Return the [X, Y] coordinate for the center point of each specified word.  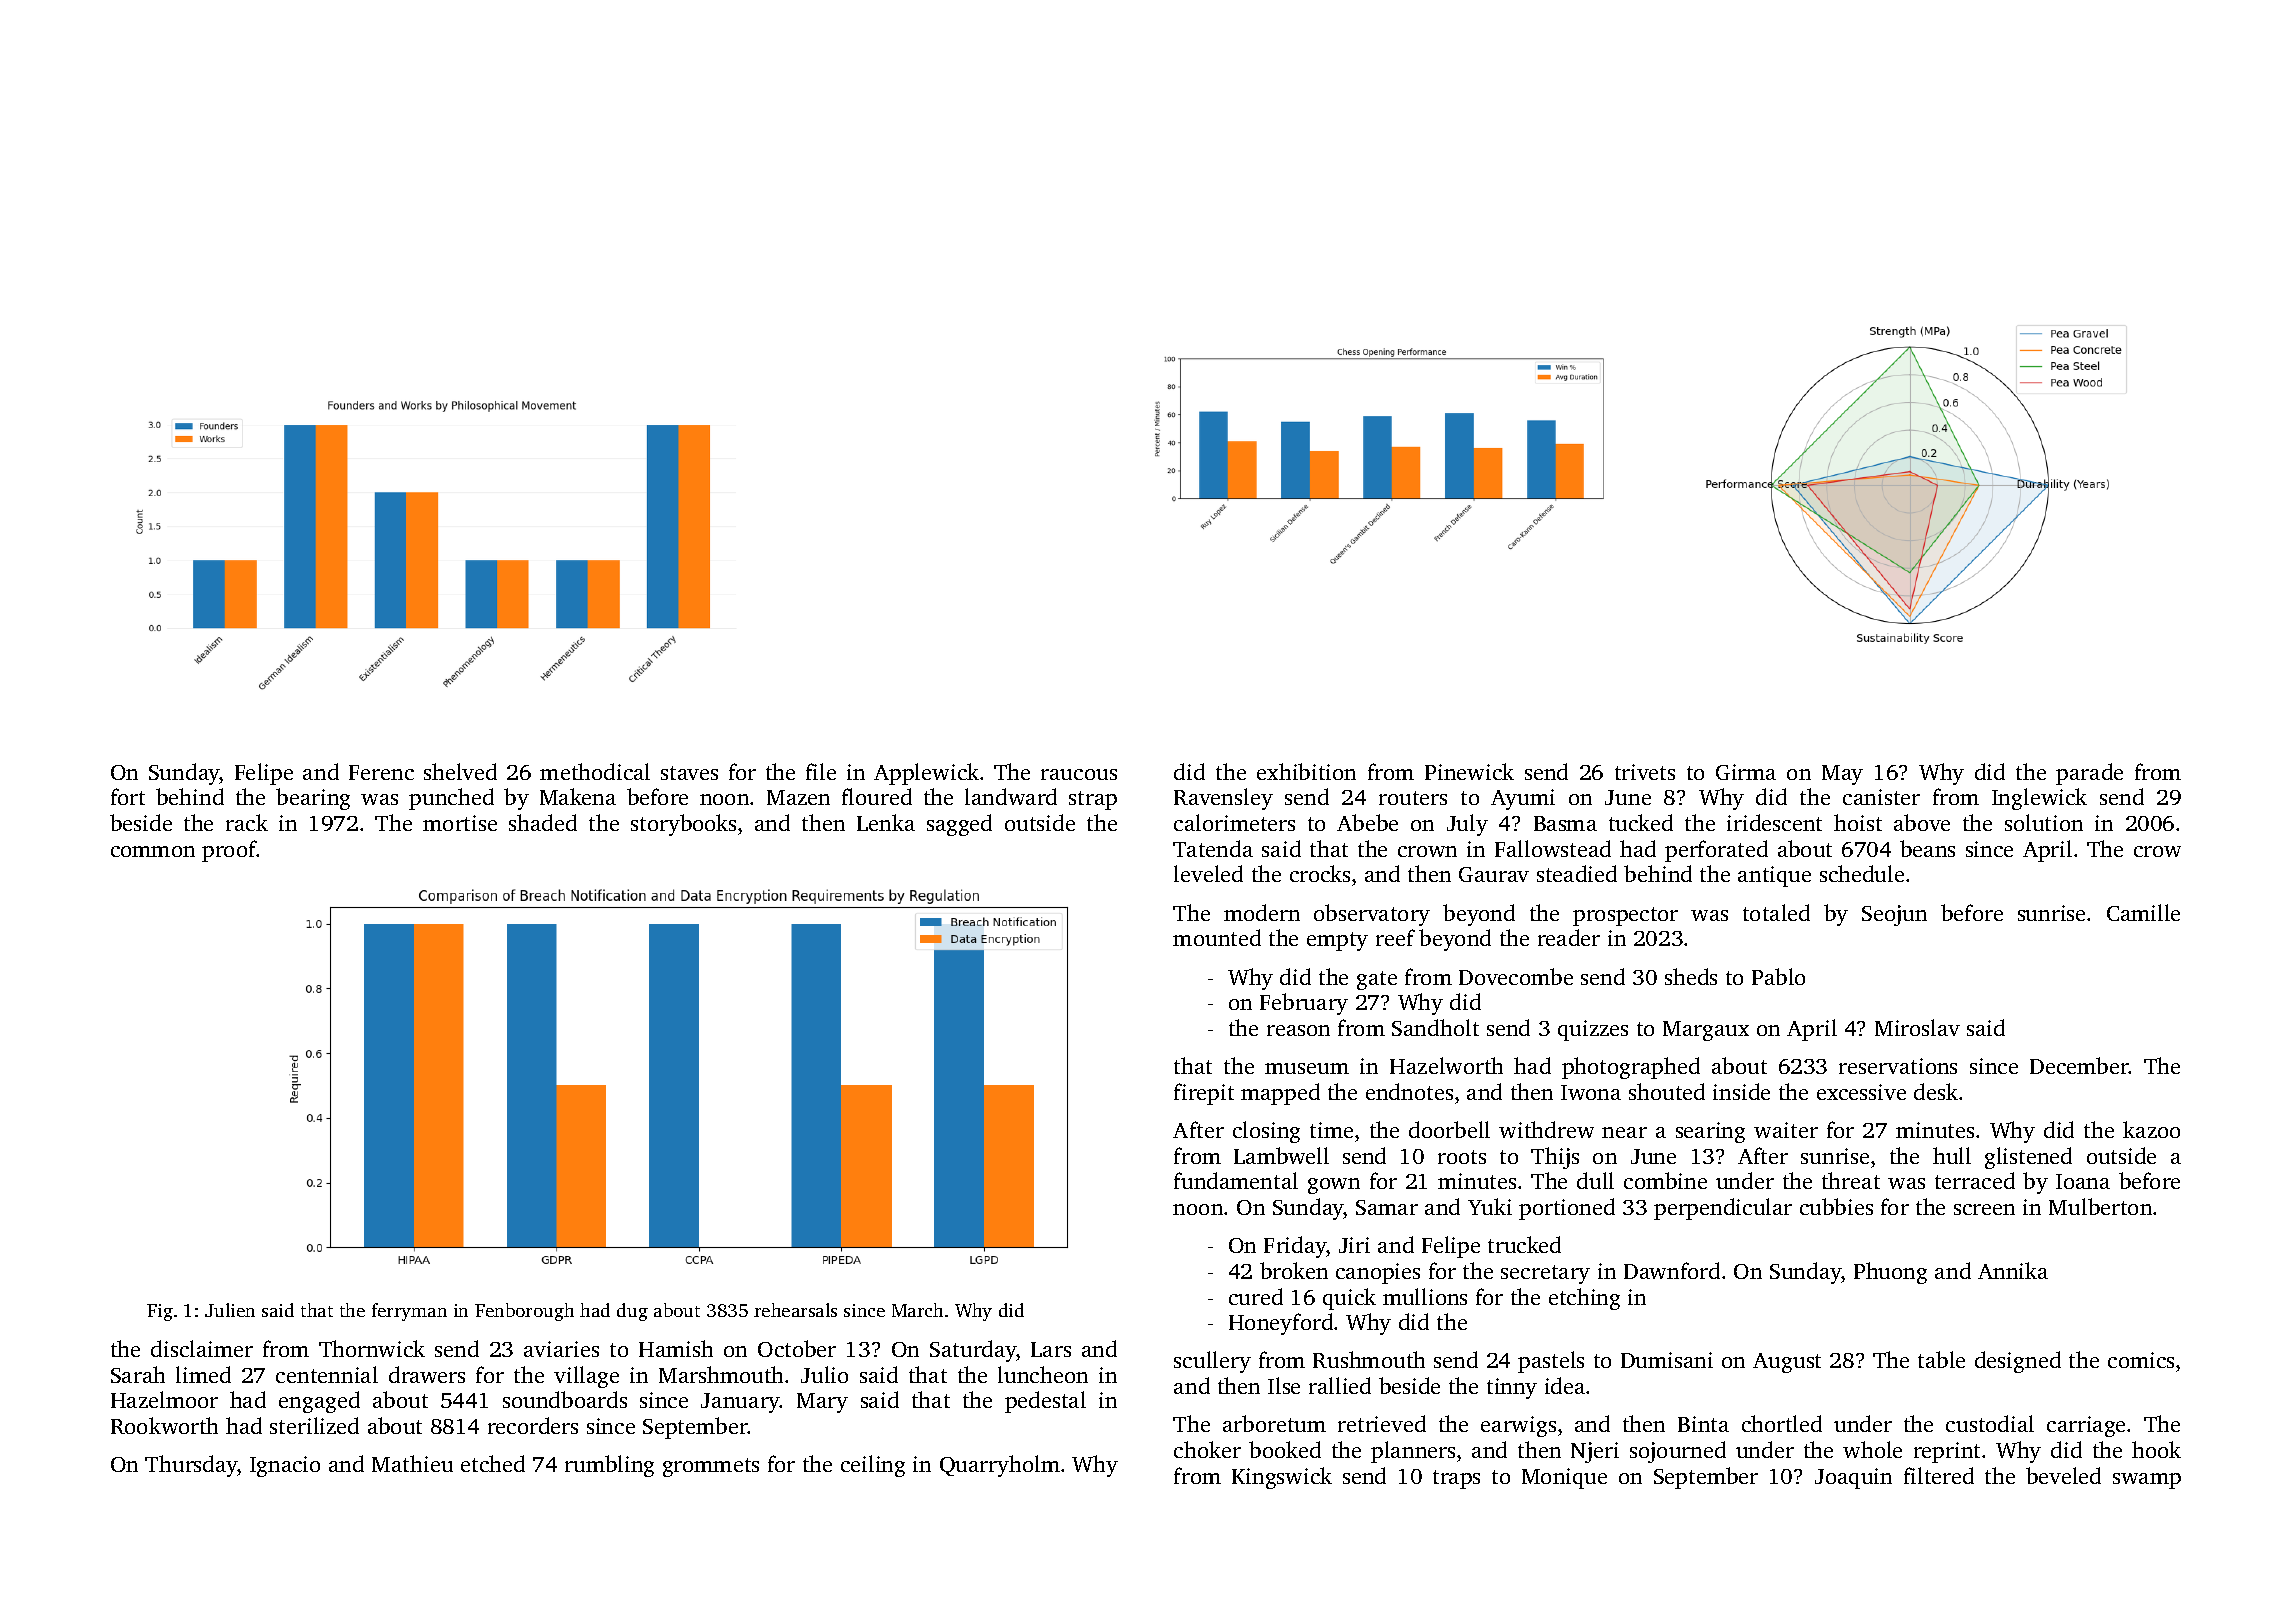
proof [229, 851]
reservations [1898, 1066]
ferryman [409, 1312]
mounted [1217, 937]
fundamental [1236, 1180]
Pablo [1778, 976]
